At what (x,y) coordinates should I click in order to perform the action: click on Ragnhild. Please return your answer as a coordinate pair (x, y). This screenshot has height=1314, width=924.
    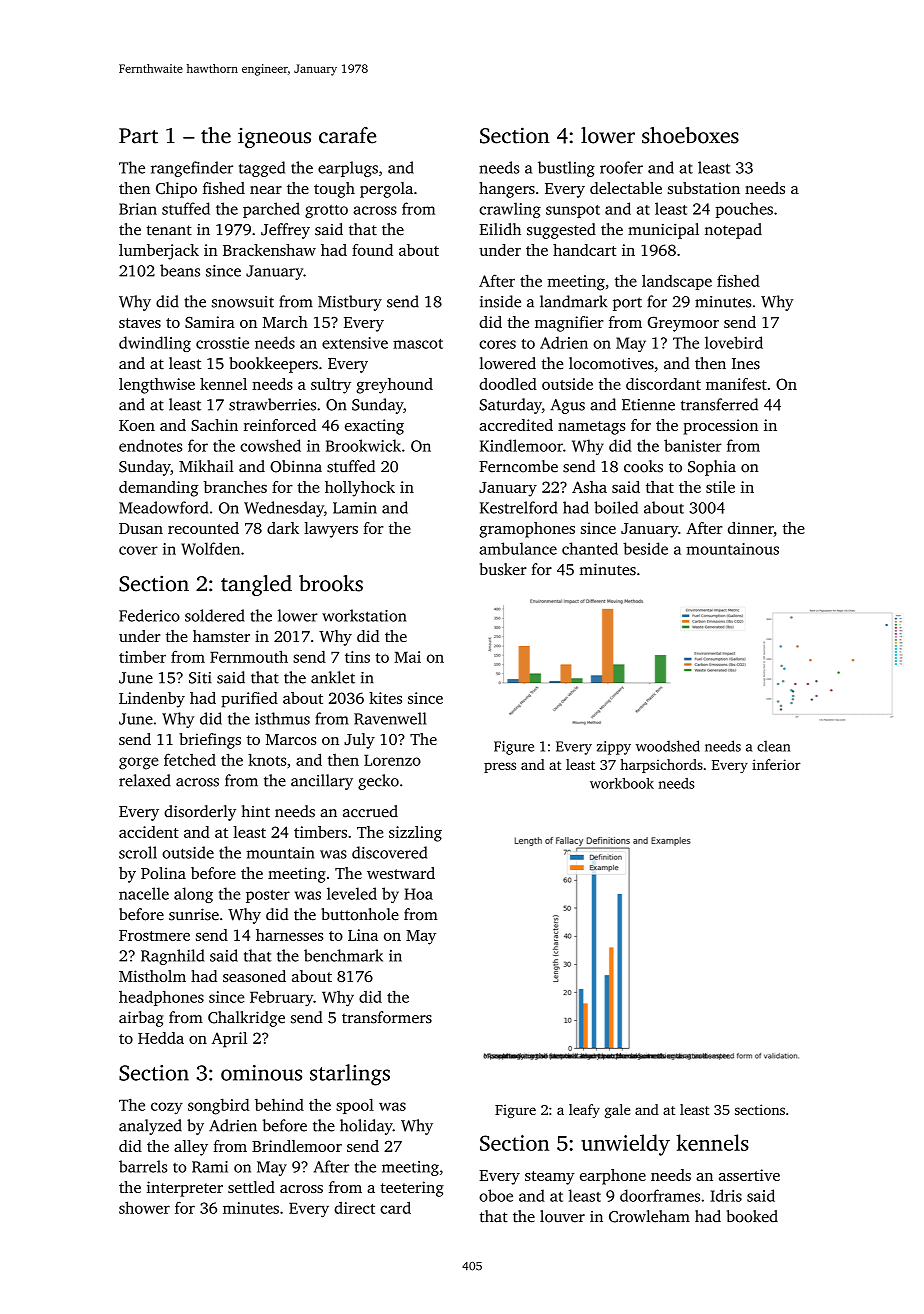
    Looking at the image, I should click on (172, 957).
